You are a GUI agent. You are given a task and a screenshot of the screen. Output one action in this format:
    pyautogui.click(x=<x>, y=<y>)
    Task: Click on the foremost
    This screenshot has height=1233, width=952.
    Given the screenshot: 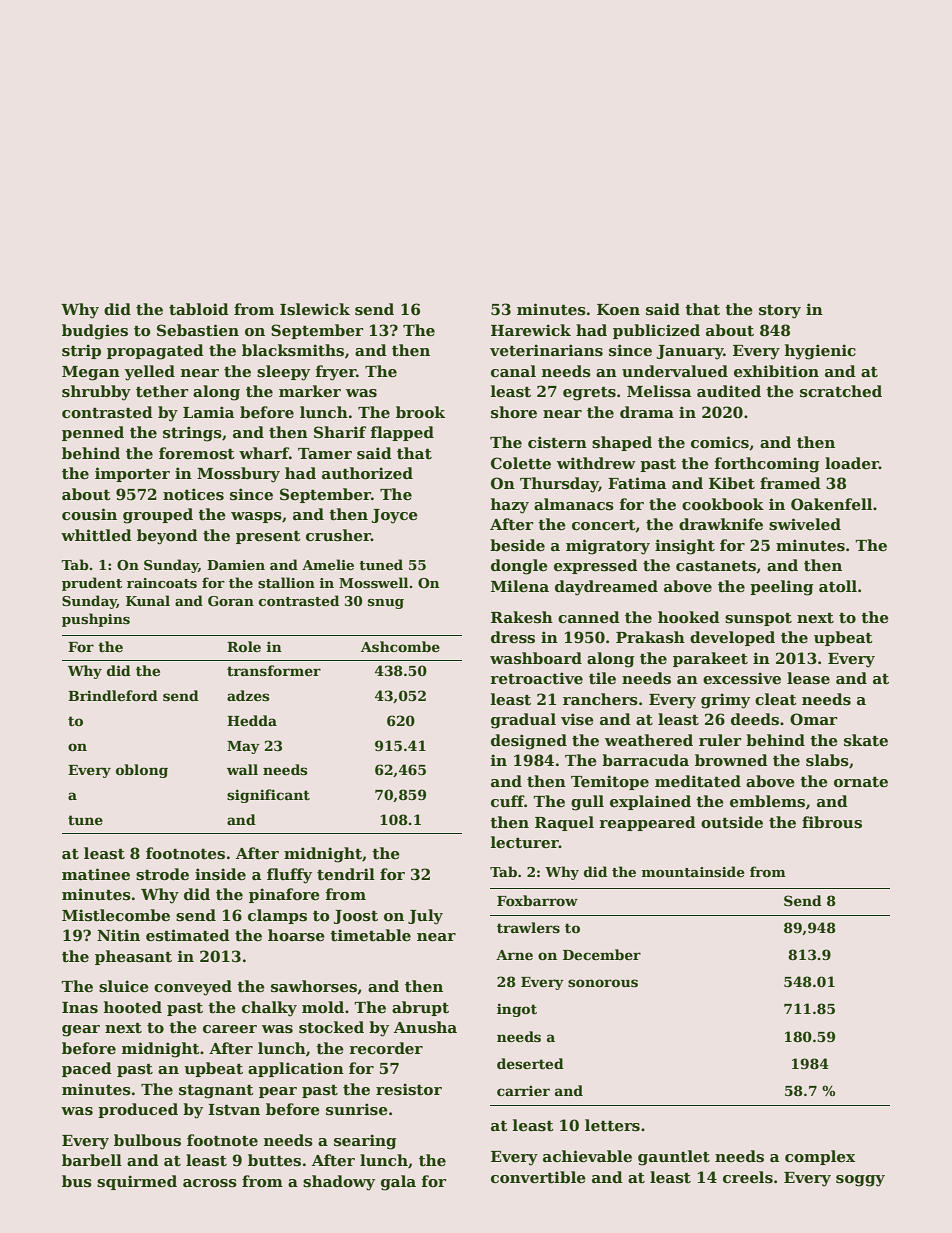 What is the action you would take?
    pyautogui.click(x=197, y=453)
